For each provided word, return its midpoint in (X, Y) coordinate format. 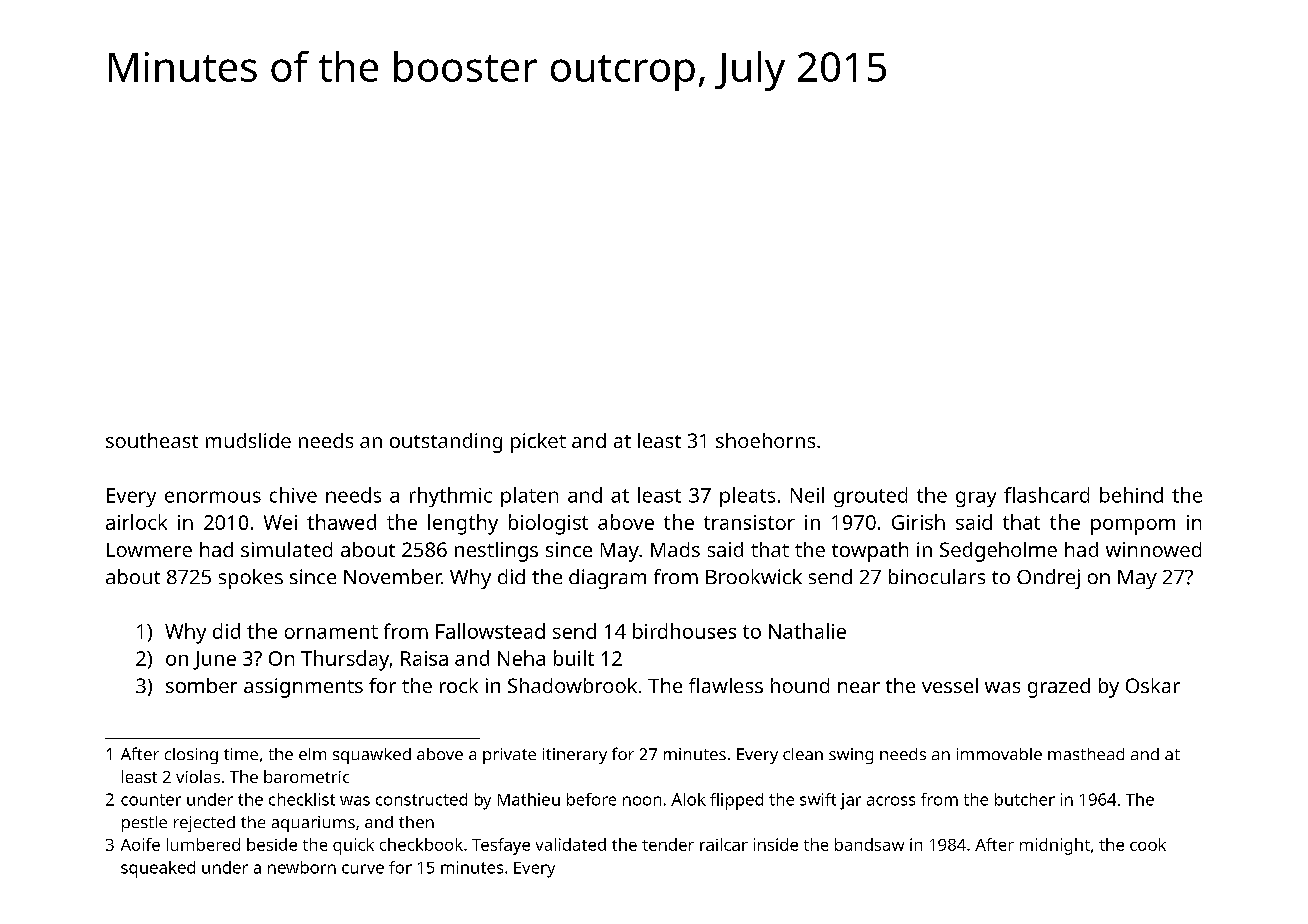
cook (1148, 844)
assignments (303, 688)
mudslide (248, 440)
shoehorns (765, 440)
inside (776, 844)
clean (803, 754)
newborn (302, 867)
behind (1131, 495)
